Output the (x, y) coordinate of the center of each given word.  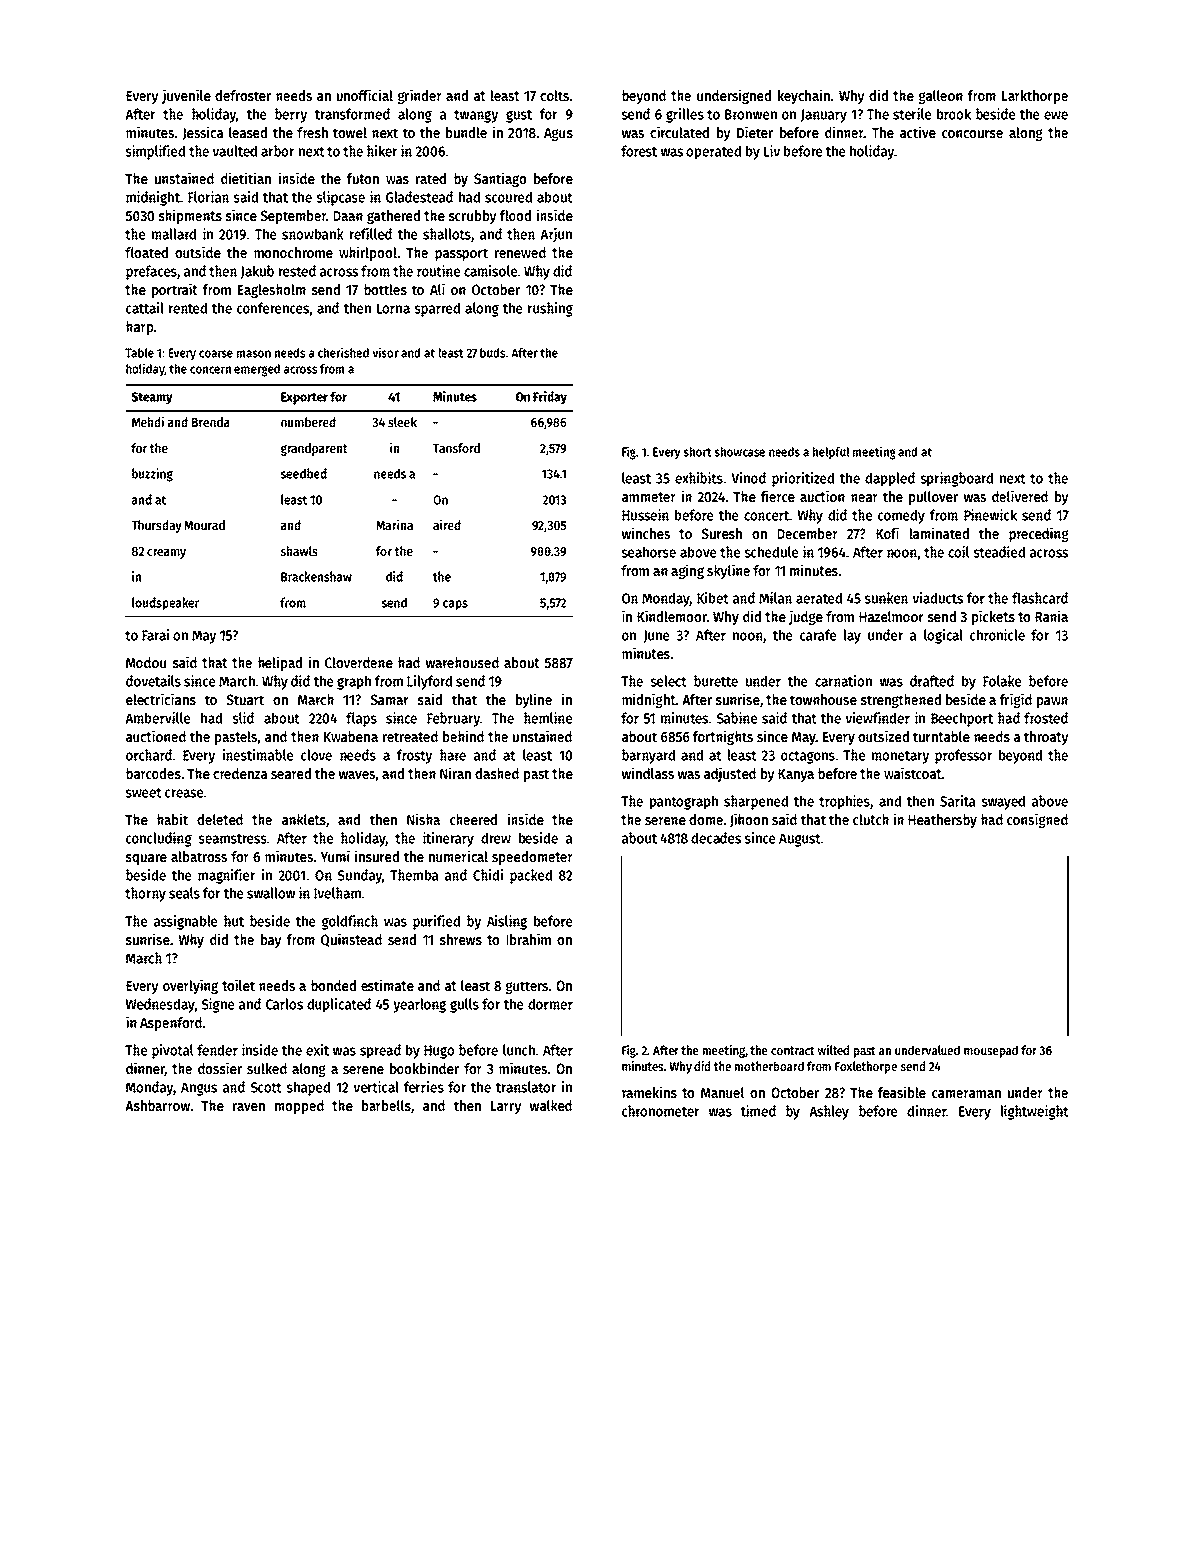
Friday (550, 398)
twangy (476, 116)
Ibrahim (528, 939)
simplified (155, 152)
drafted (932, 681)
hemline (548, 718)
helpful (831, 453)
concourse (972, 134)
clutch (871, 819)
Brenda (211, 422)
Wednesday (160, 1005)
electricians (161, 699)
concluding (159, 839)
